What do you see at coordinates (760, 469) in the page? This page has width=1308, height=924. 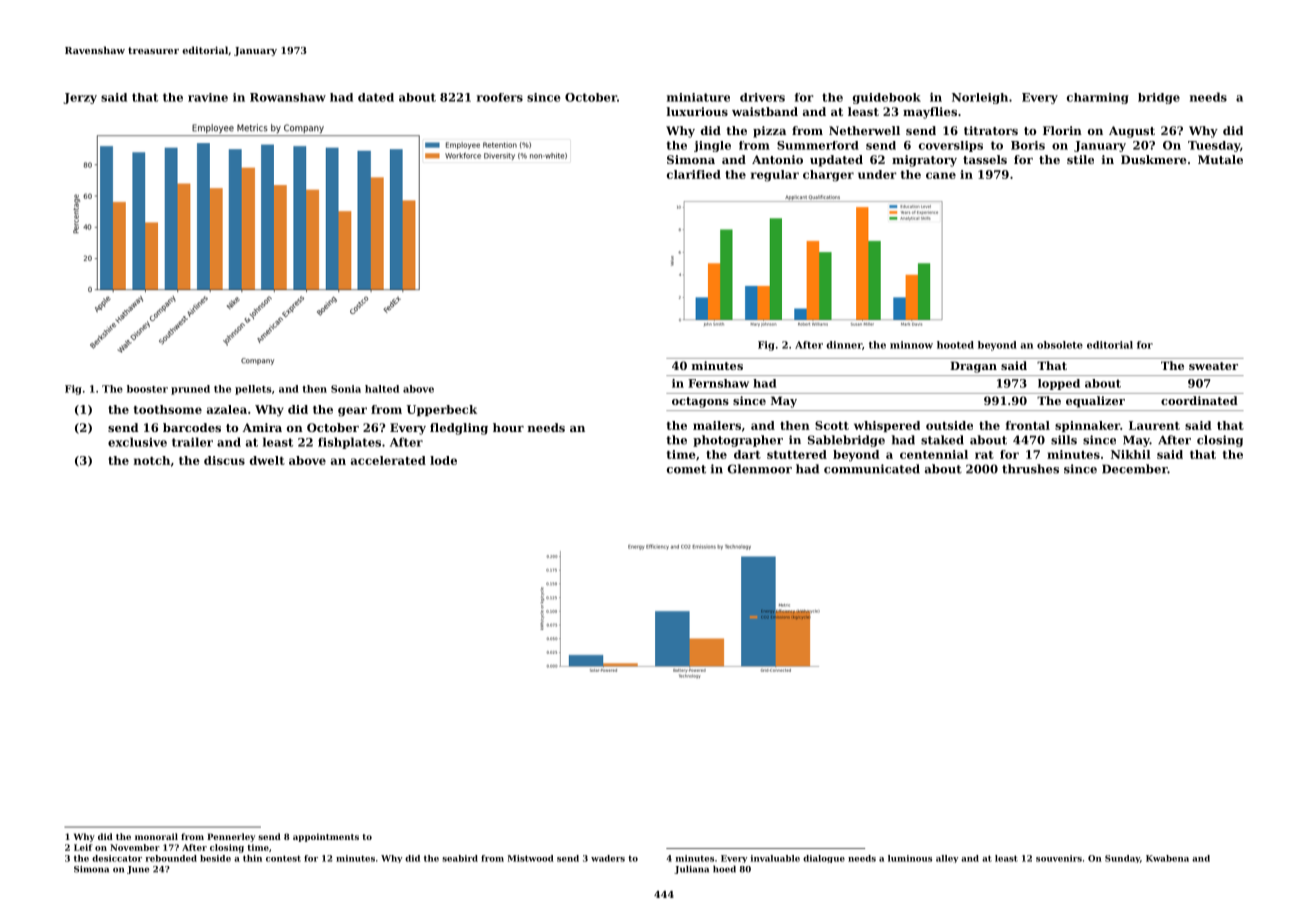 I see `Glenmoor` at bounding box center [760, 469].
